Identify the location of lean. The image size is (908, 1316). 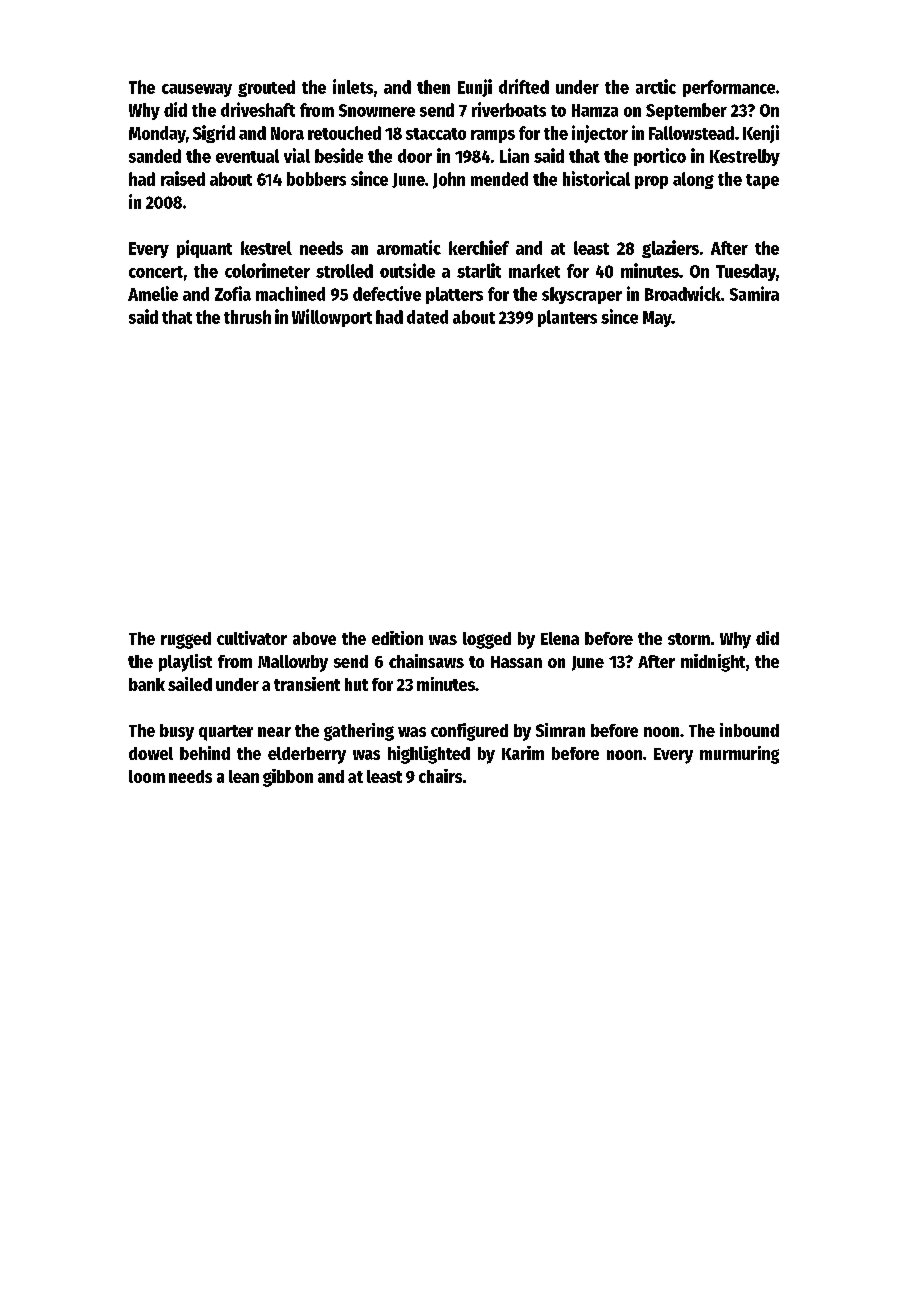
(244, 776).
